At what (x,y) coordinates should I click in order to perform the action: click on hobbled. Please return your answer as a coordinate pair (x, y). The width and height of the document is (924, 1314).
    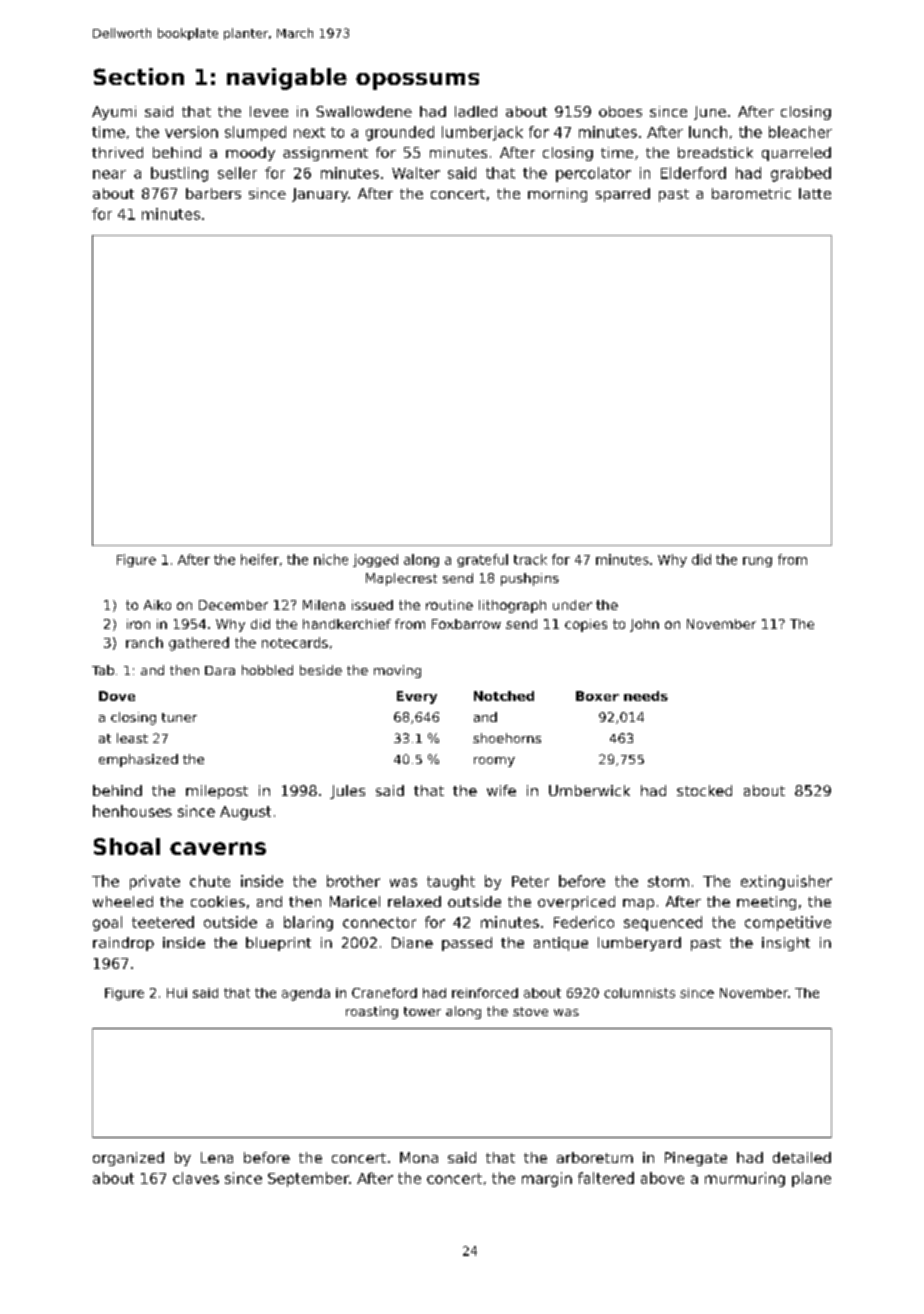
    Looking at the image, I should click on (267, 670).
